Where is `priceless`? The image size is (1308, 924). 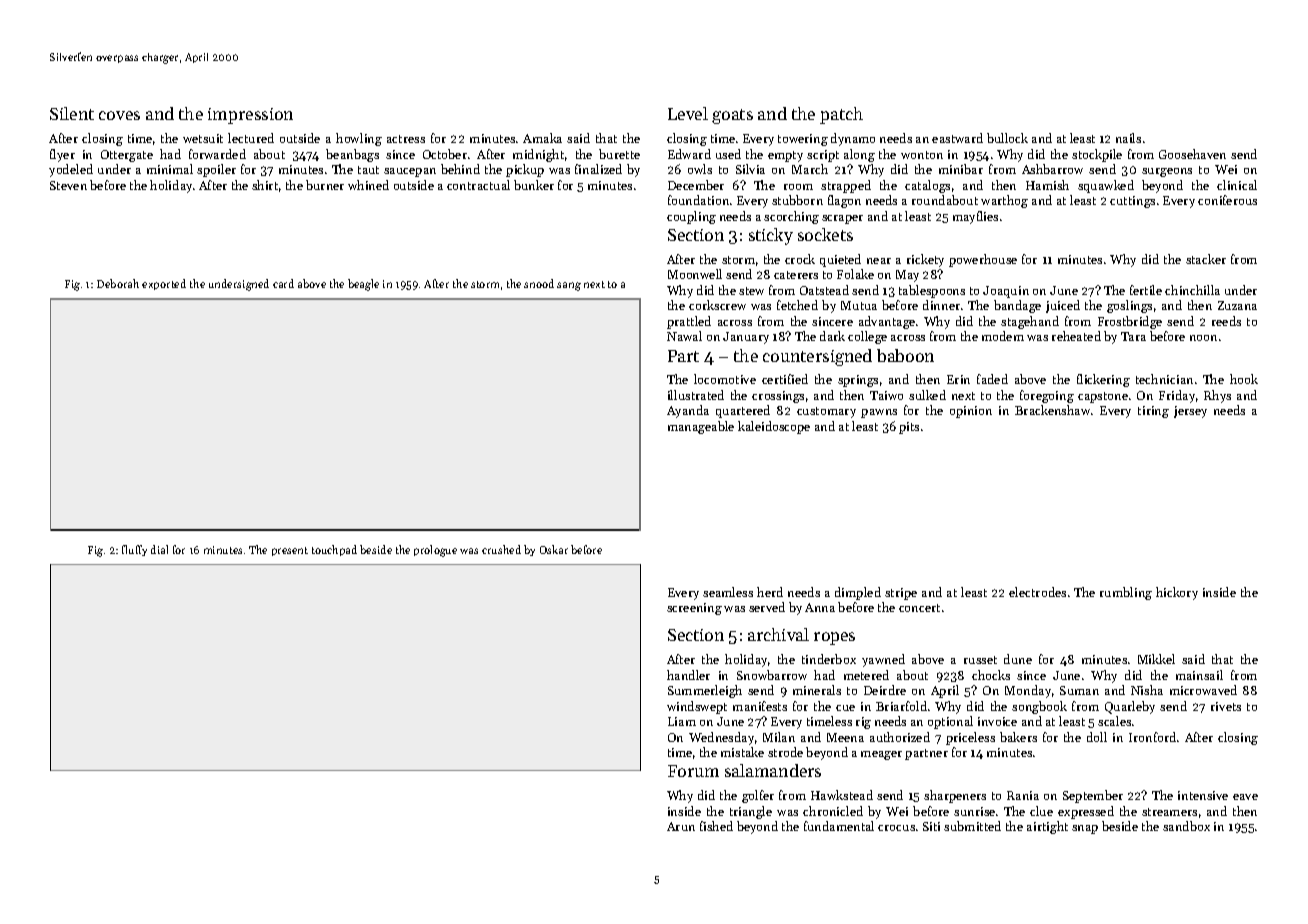
priceless is located at coordinates (970, 738).
